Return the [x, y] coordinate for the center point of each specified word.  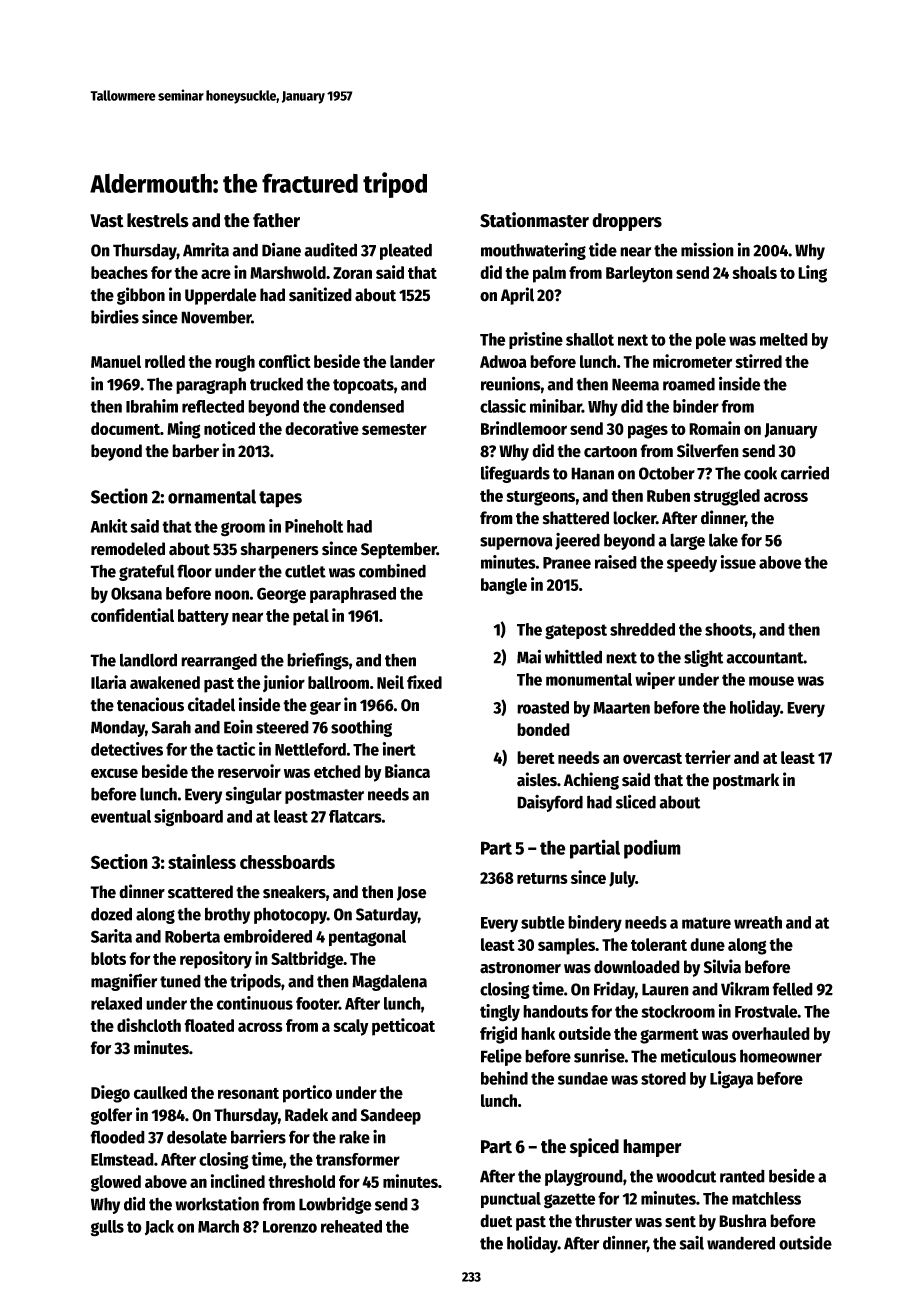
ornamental [212, 496]
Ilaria [108, 682]
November [216, 317]
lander [412, 361]
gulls [107, 1228]
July [622, 879]
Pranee [567, 563]
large [687, 541]
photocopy [290, 915]
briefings [318, 661]
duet [496, 1221]
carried [805, 473]
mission [707, 249]
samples [567, 946]
